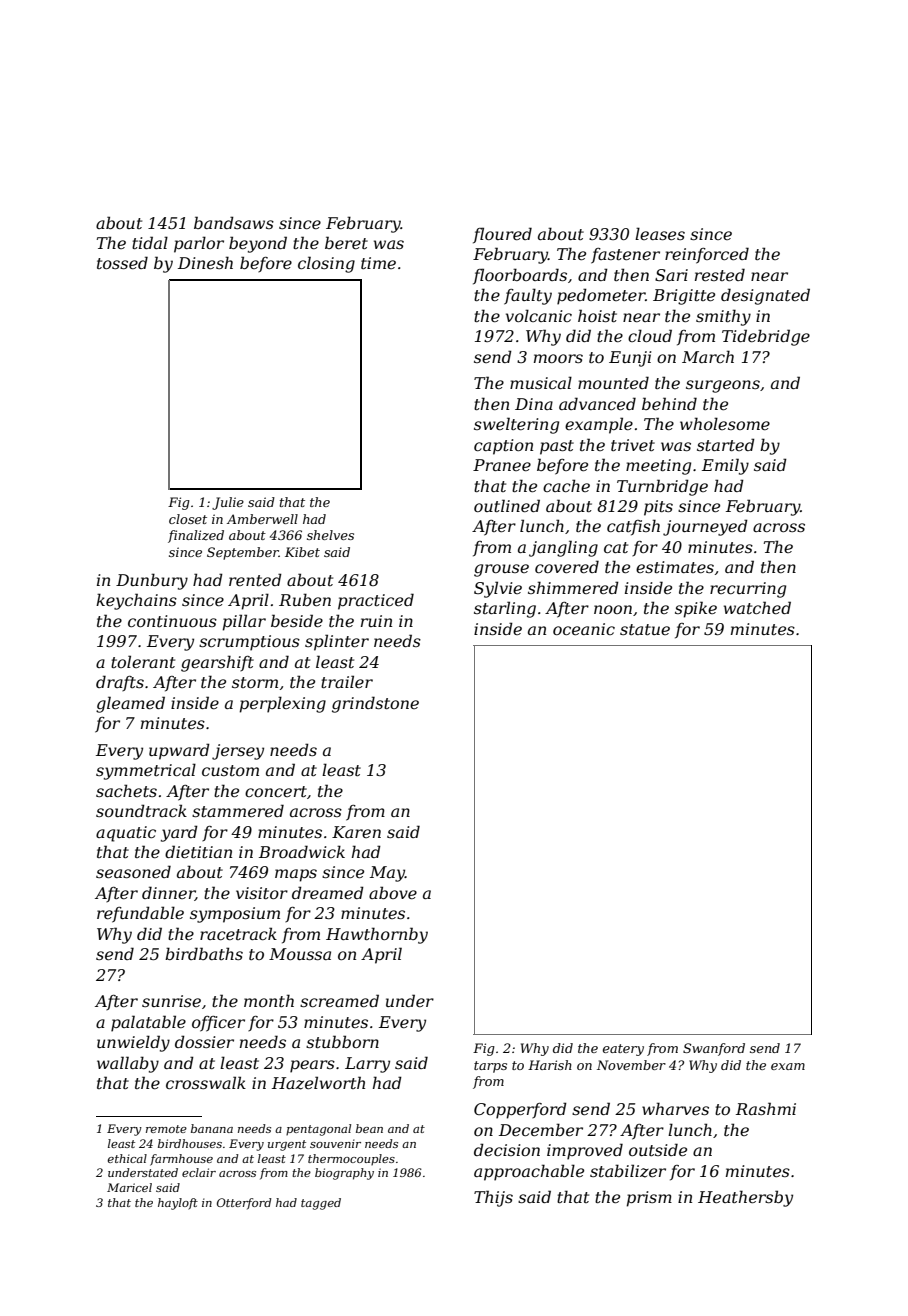  I want to click on drafts, so click(120, 683).
